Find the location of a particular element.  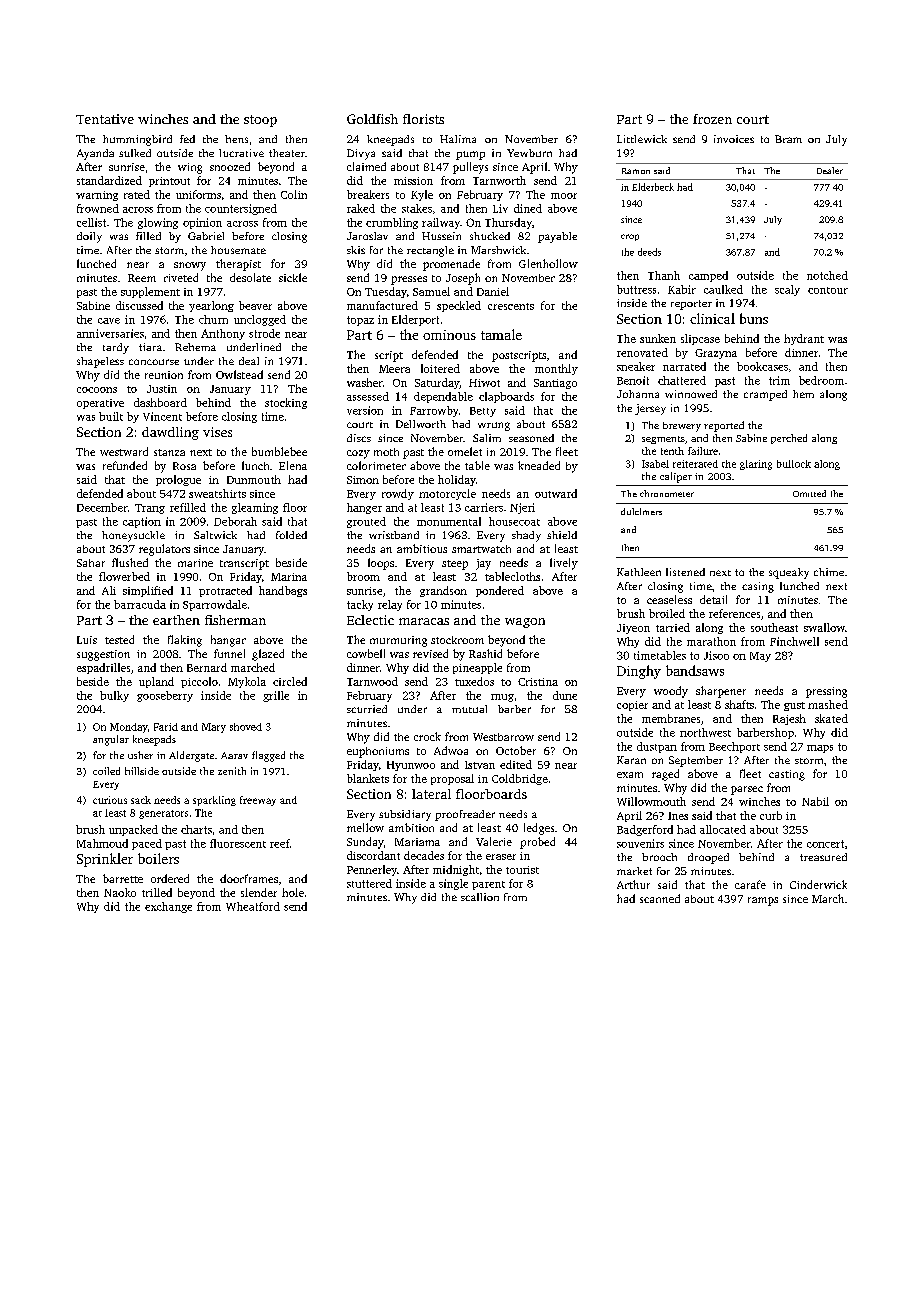

scallion is located at coordinates (480, 897).
